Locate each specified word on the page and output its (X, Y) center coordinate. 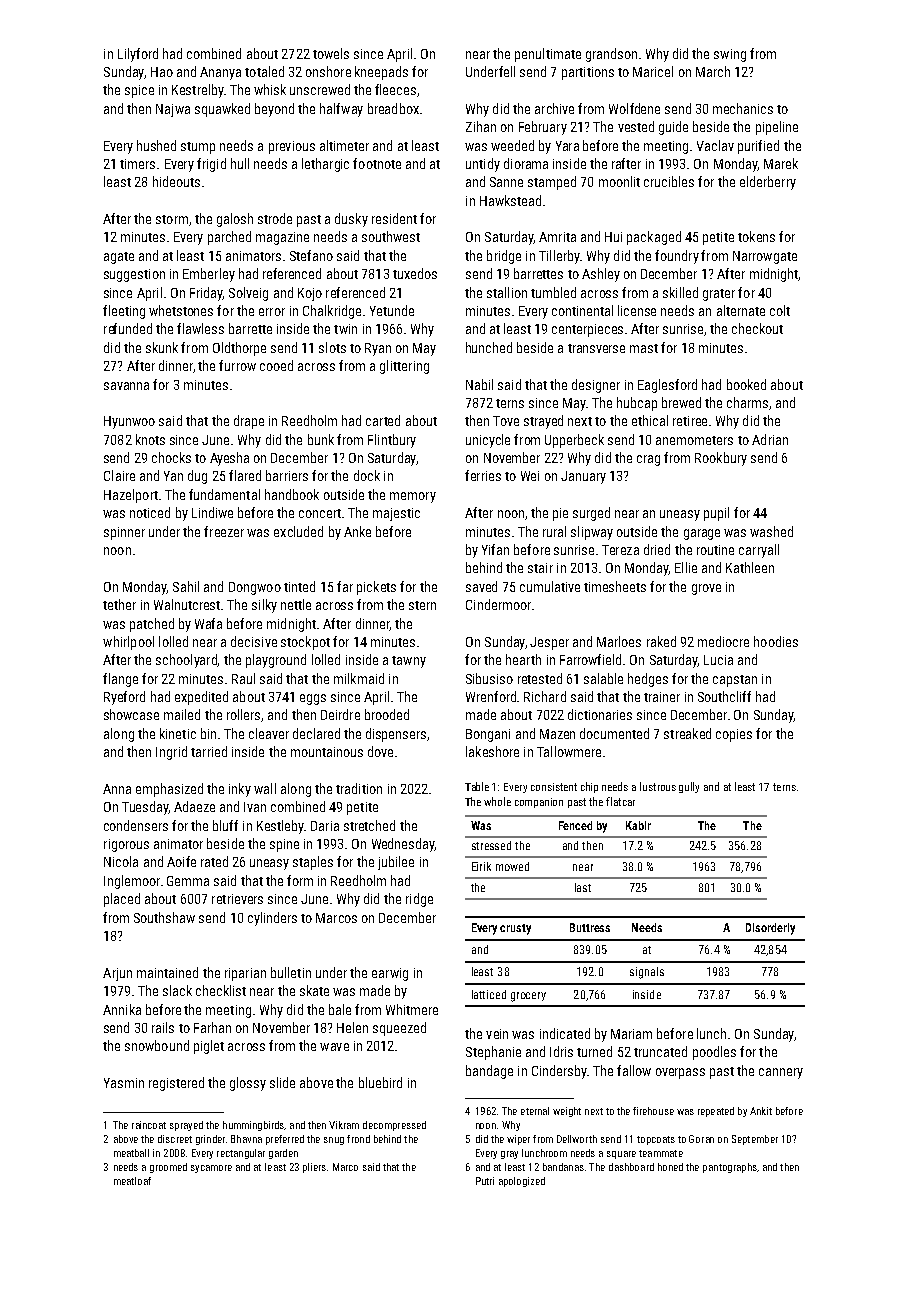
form (300, 880)
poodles (714, 1053)
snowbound (157, 1045)
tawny (409, 662)
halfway (341, 110)
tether (119, 604)
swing (730, 55)
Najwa (173, 110)
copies (734, 735)
